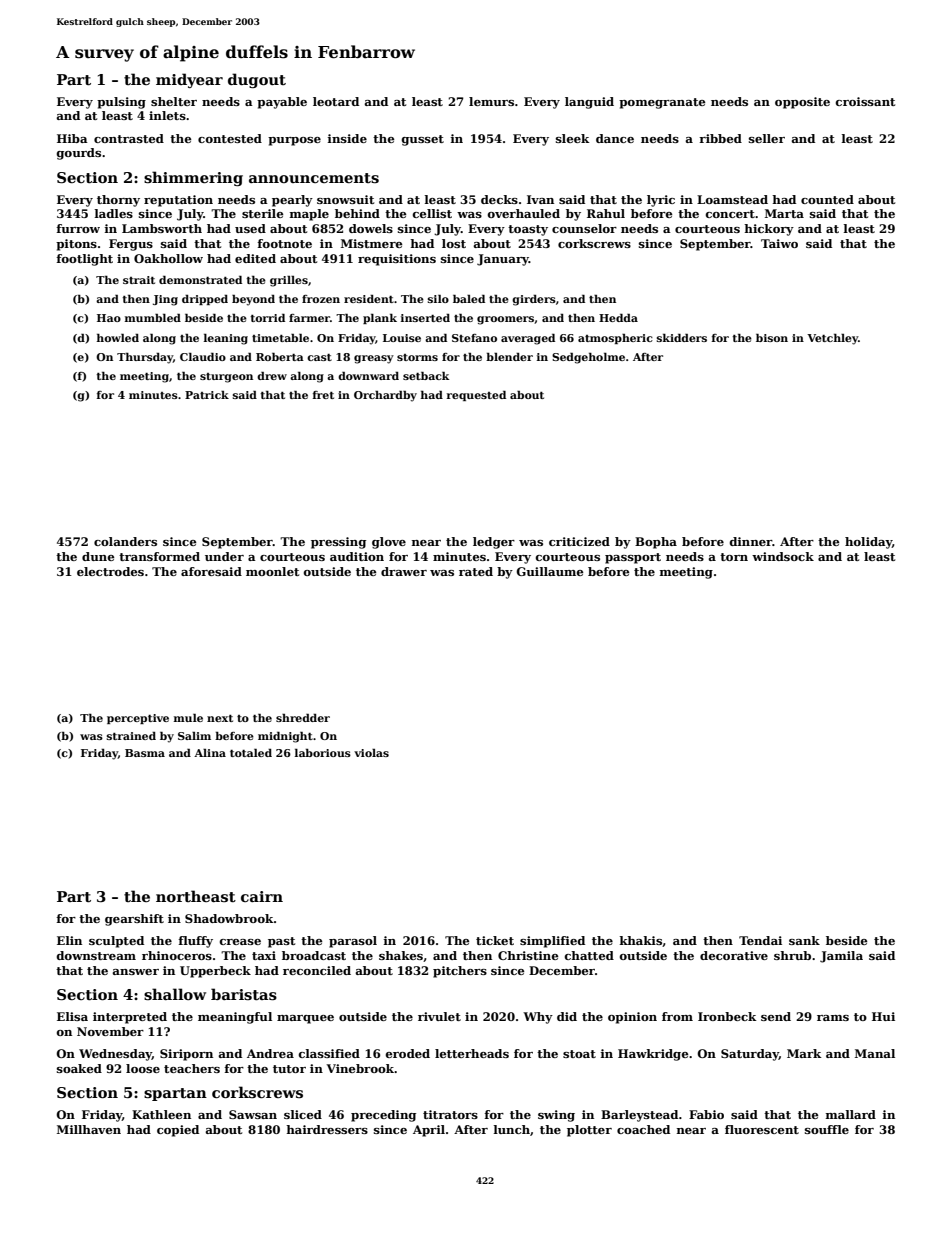 The height and width of the screenshot is (1233, 952). What do you see at coordinates (121, 103) in the screenshot?
I see `pulsing` at bounding box center [121, 103].
